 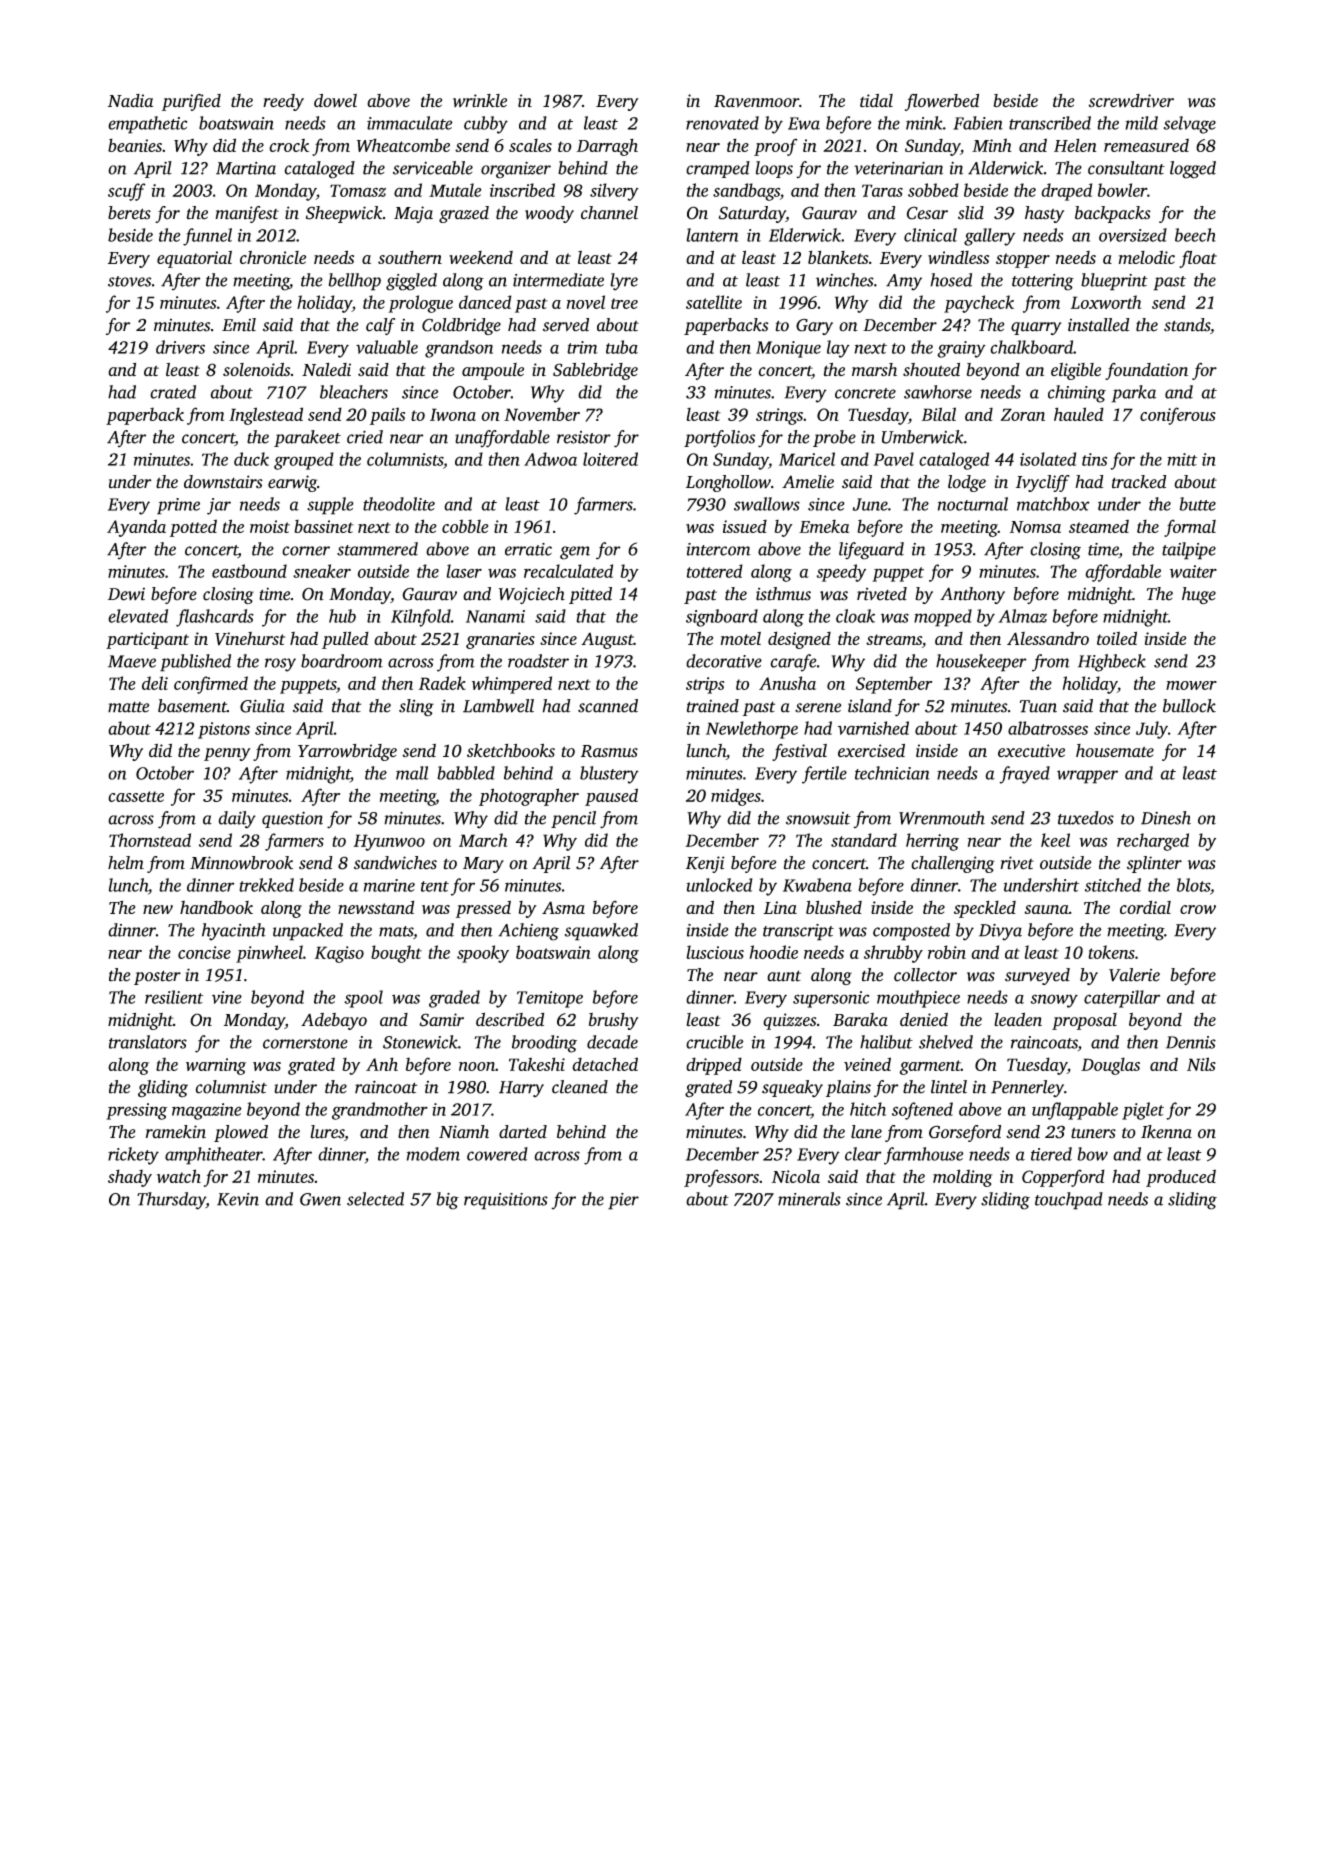 What do you see at coordinates (148, 1042) in the page?
I see `translators` at bounding box center [148, 1042].
